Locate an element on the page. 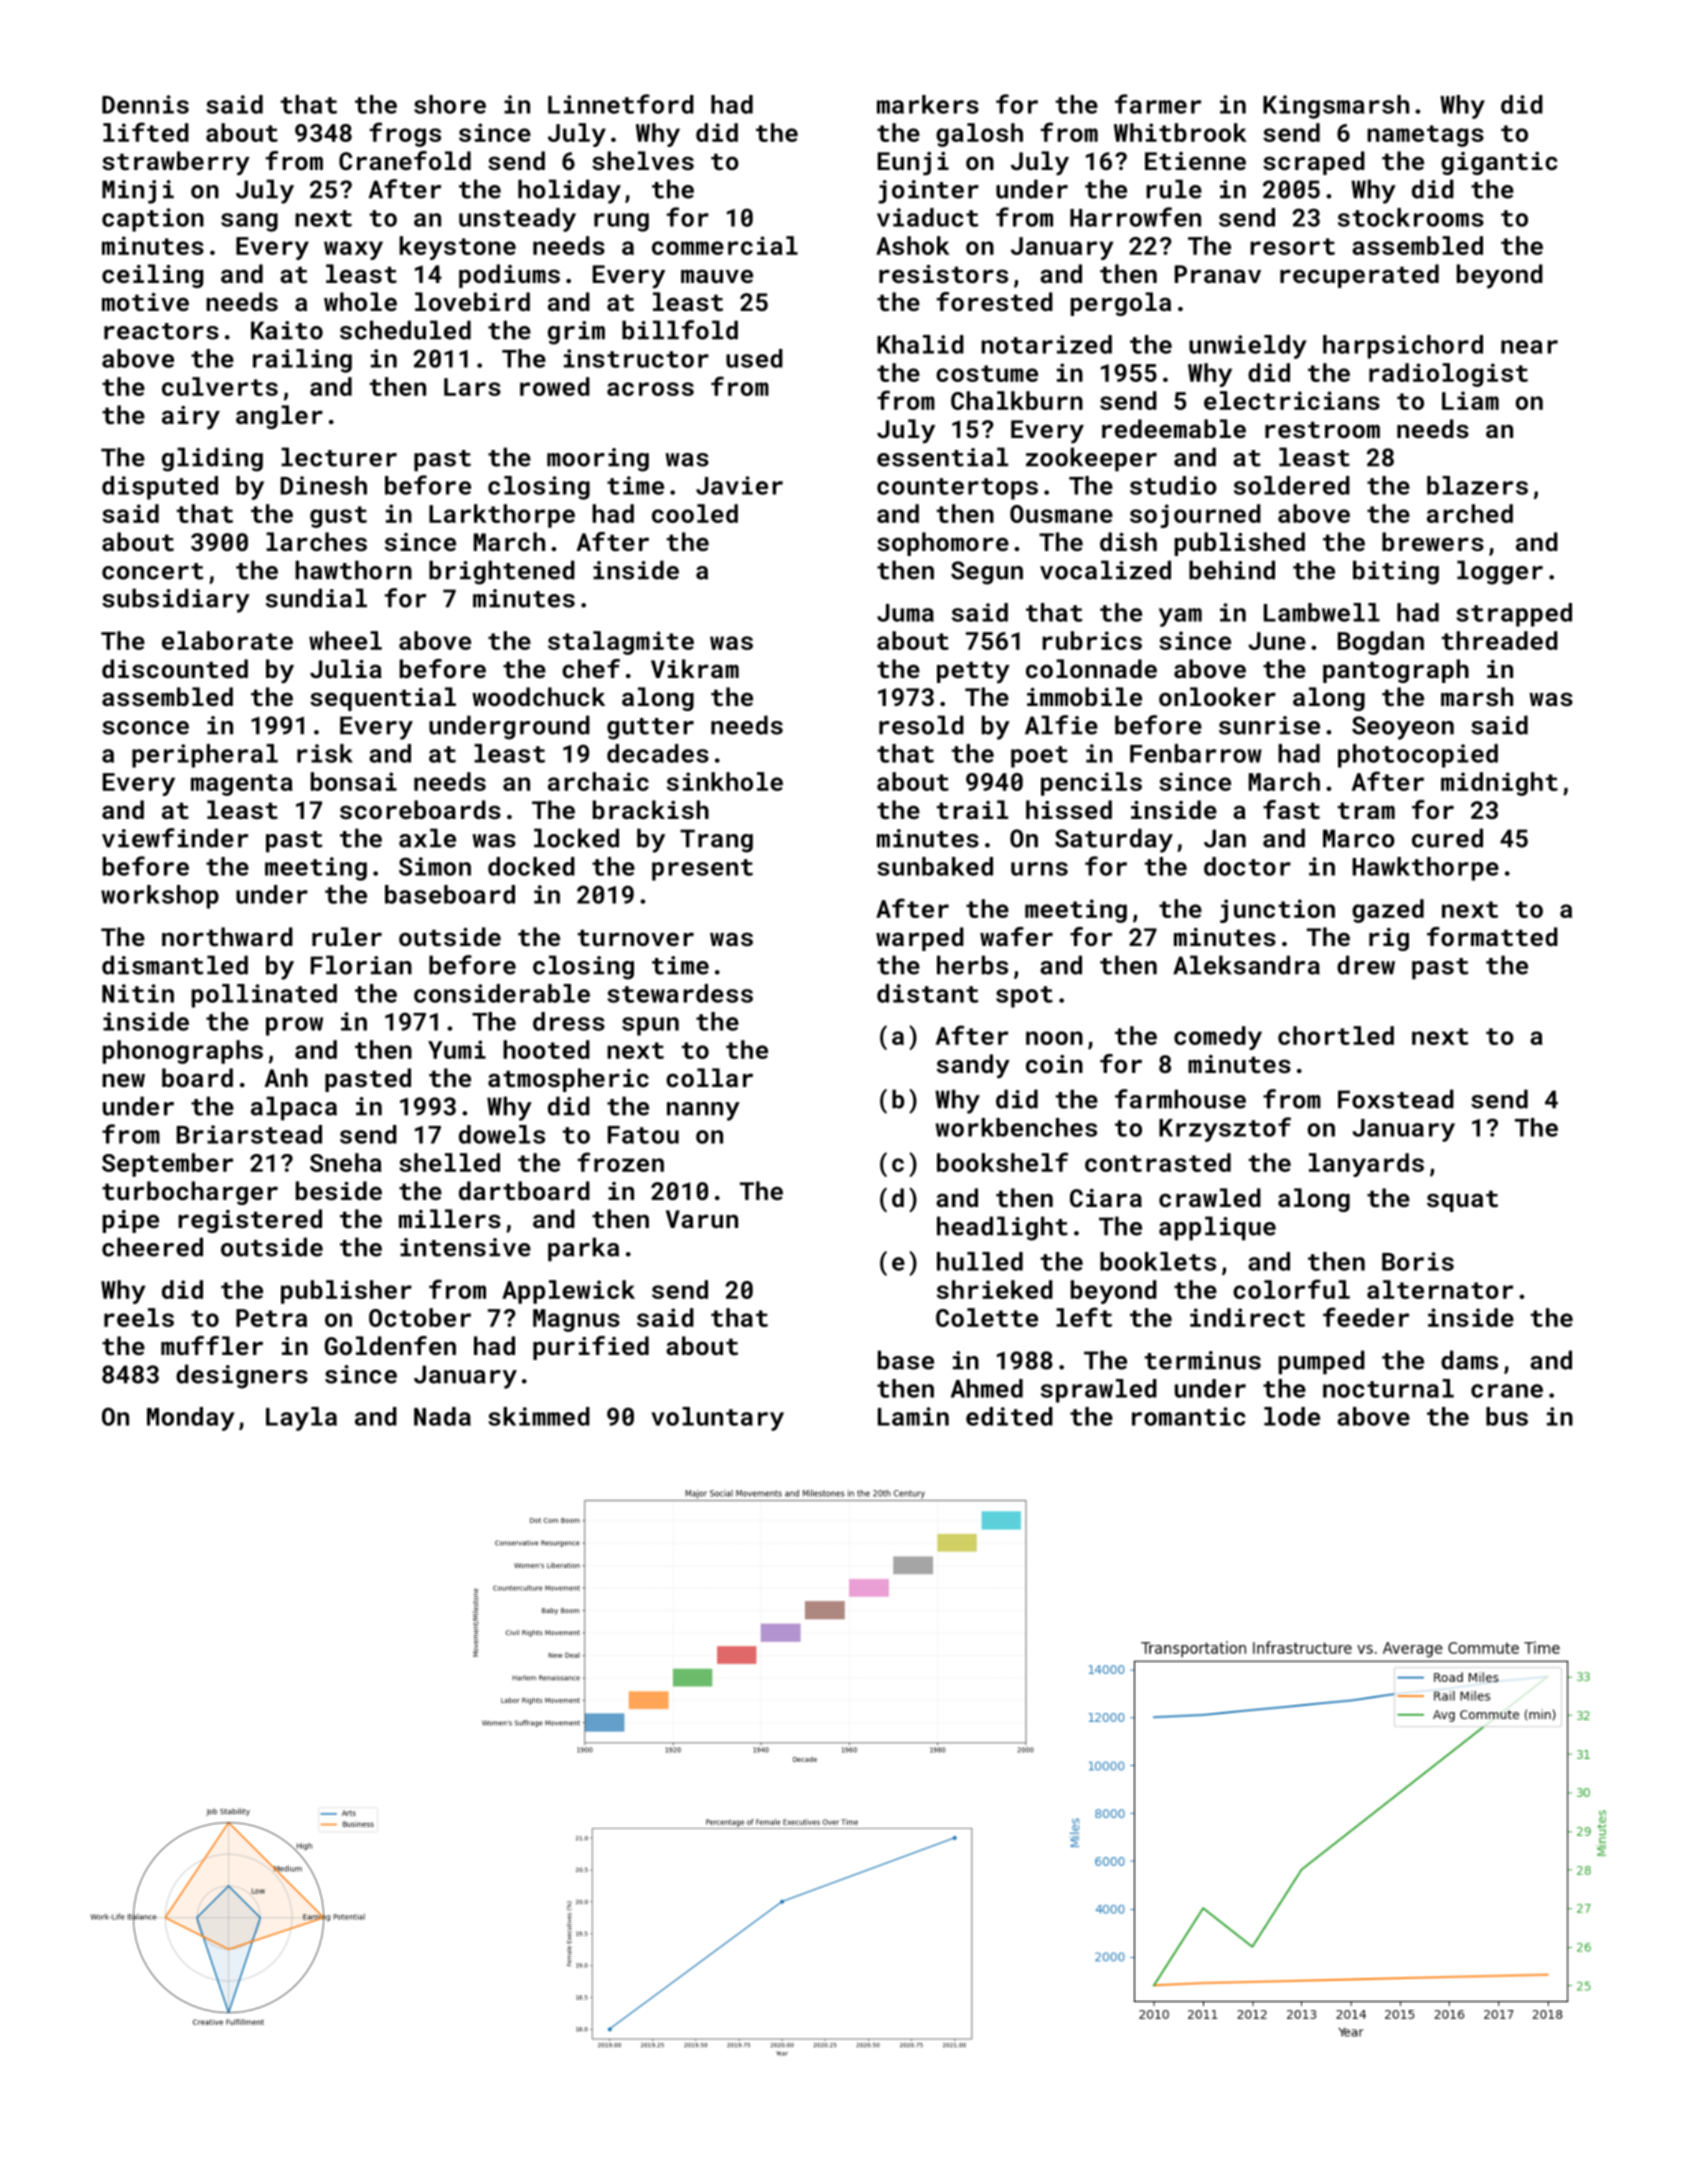  Harrowfen is located at coordinates (1135, 217).
